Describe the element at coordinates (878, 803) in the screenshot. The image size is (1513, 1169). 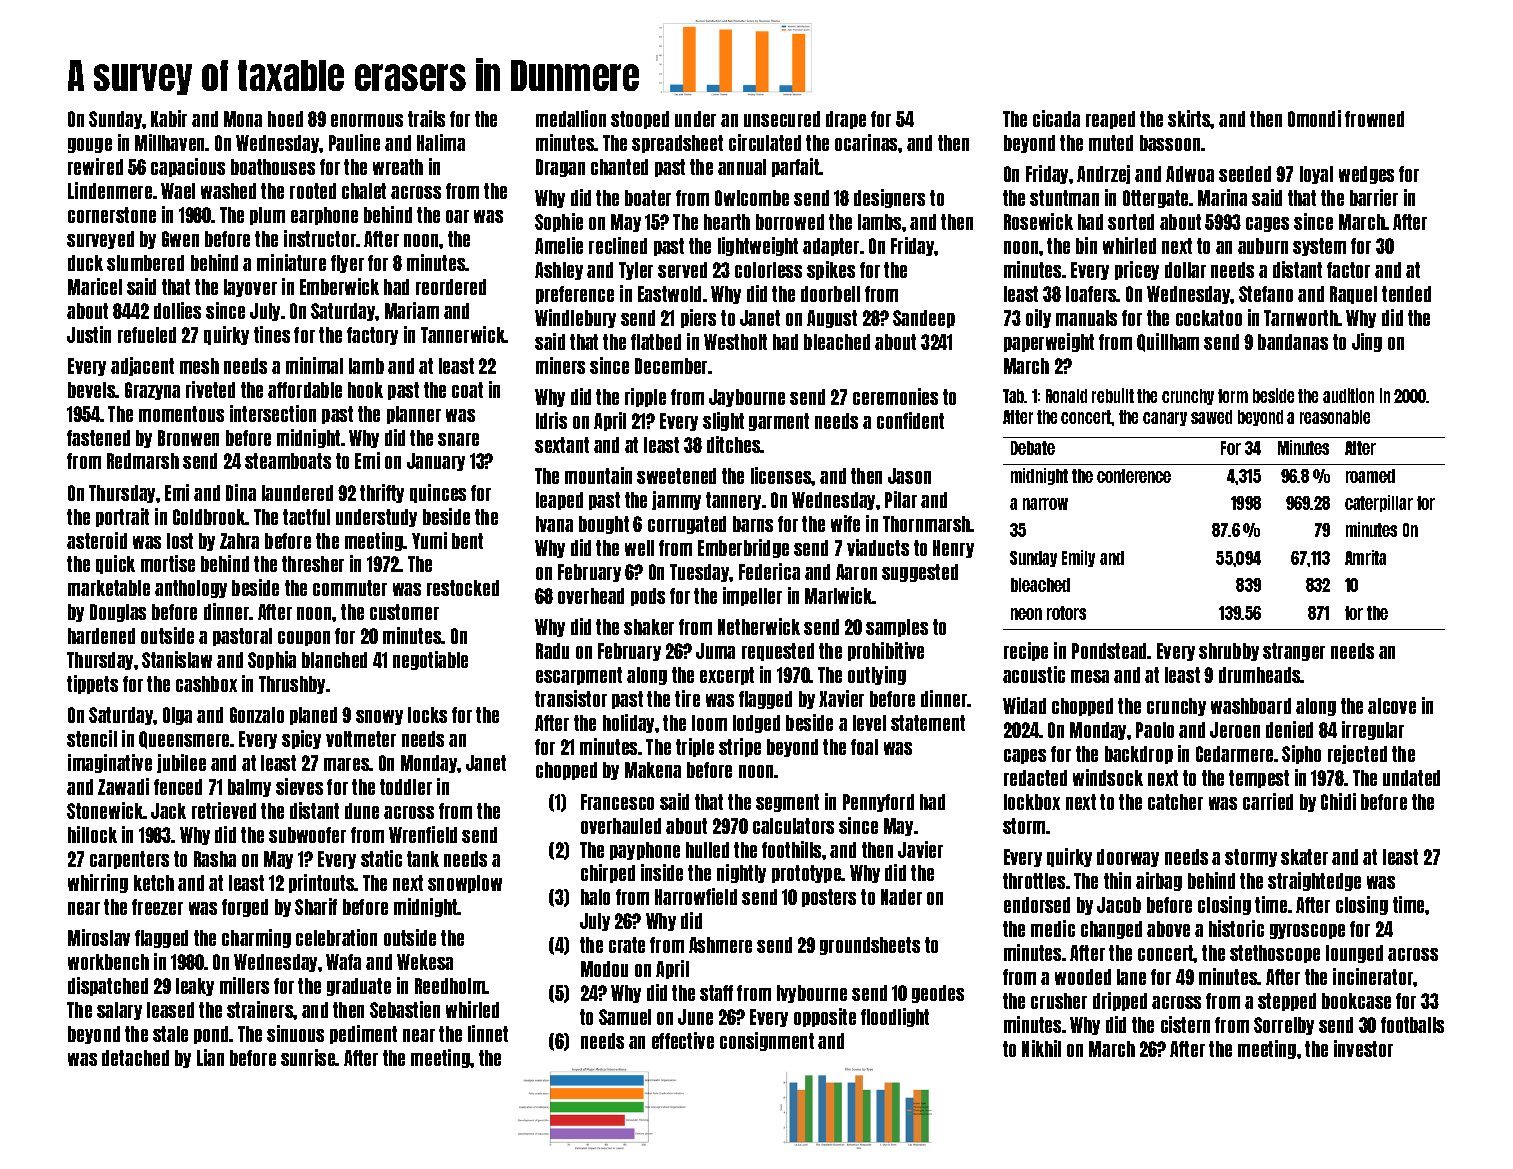
I see `Pennyford` at that location.
